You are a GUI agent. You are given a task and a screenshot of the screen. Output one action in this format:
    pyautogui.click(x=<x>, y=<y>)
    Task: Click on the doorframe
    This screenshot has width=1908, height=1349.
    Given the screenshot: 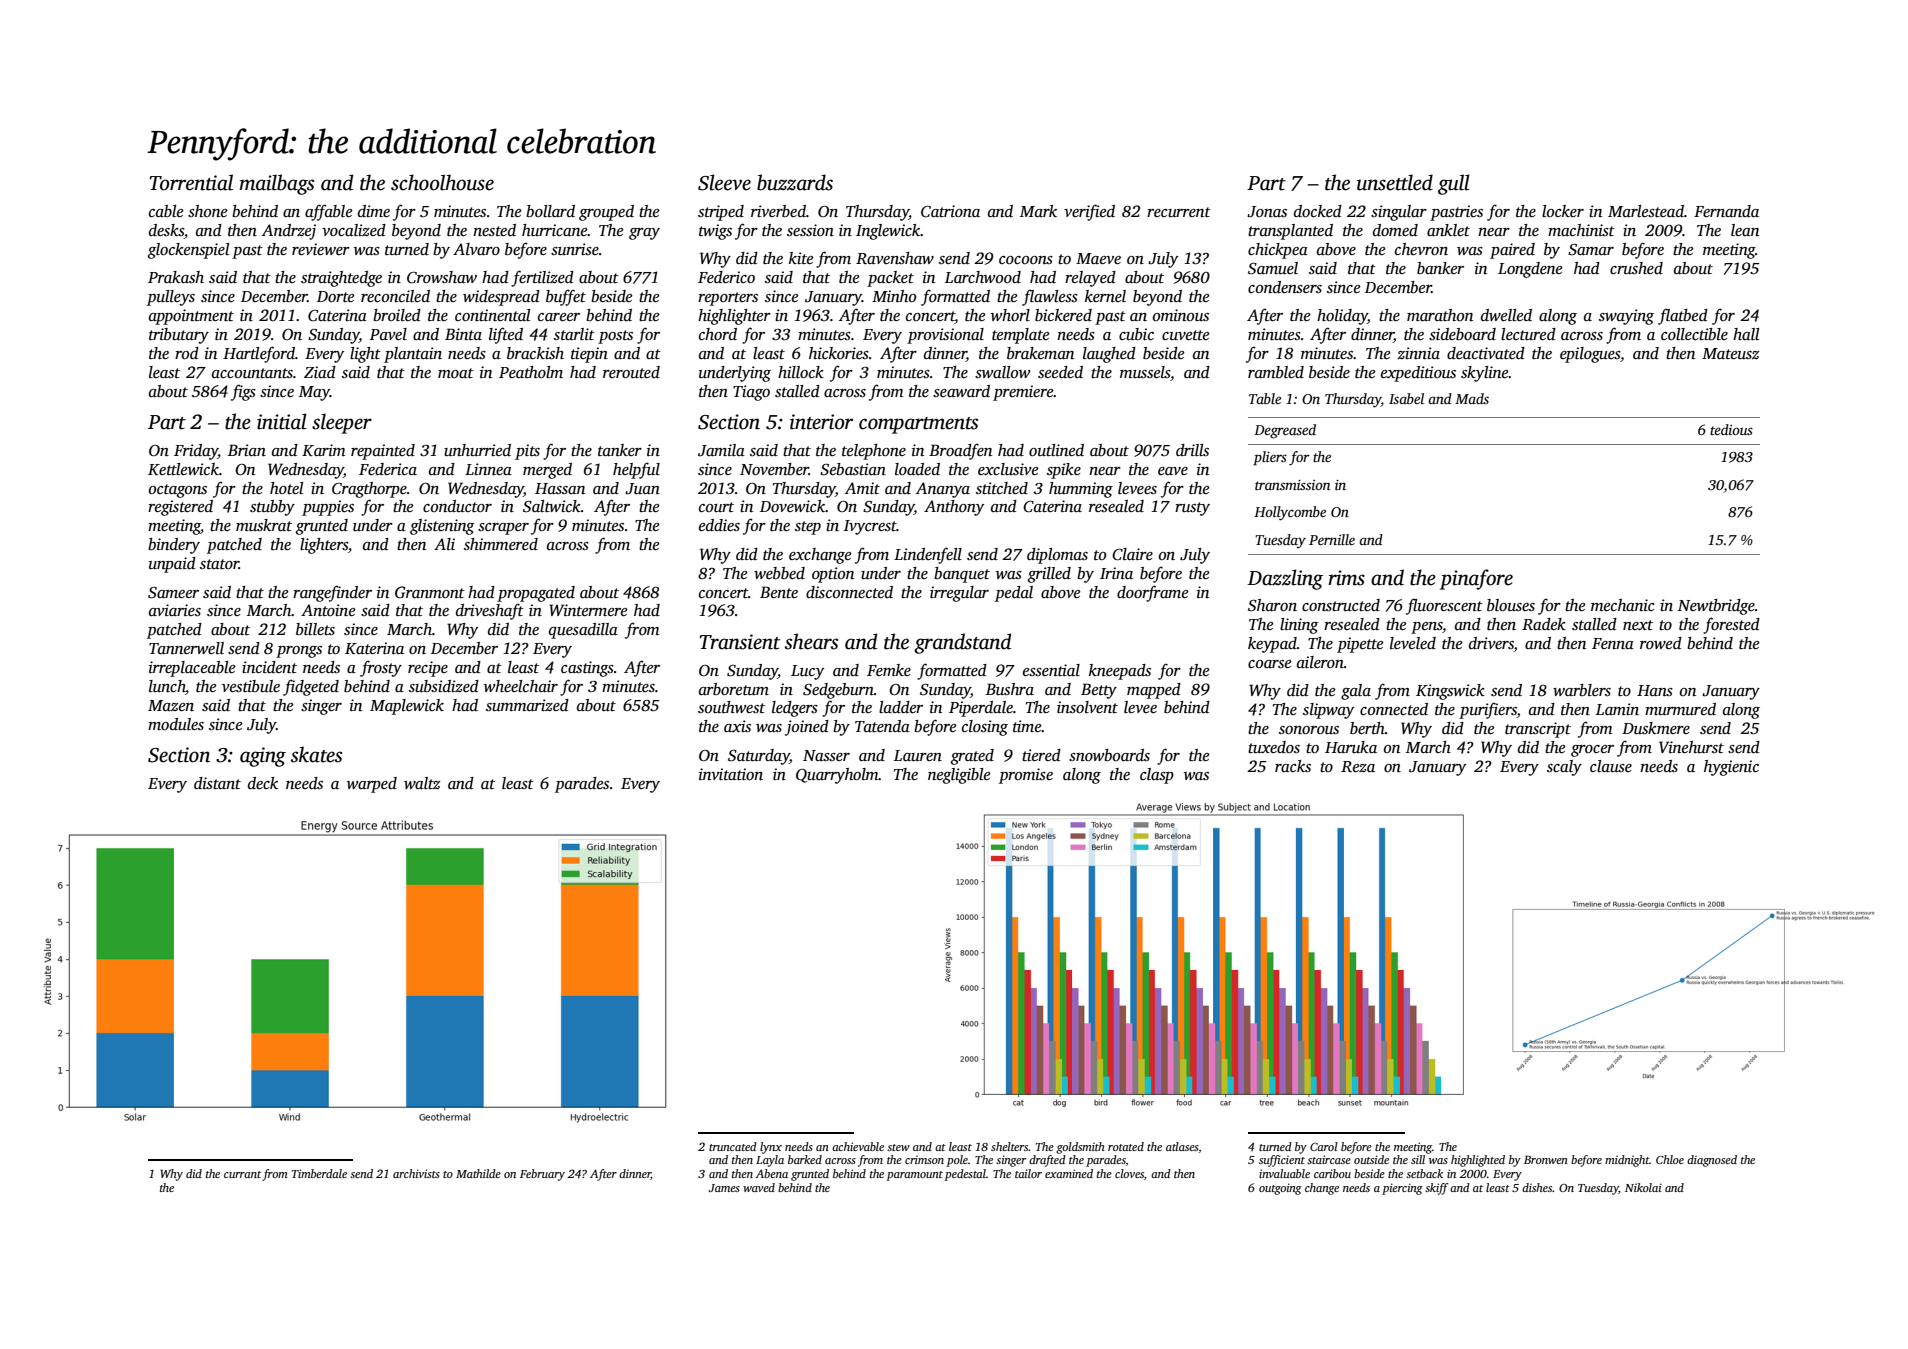 What is the action you would take?
    pyautogui.click(x=1152, y=593)
